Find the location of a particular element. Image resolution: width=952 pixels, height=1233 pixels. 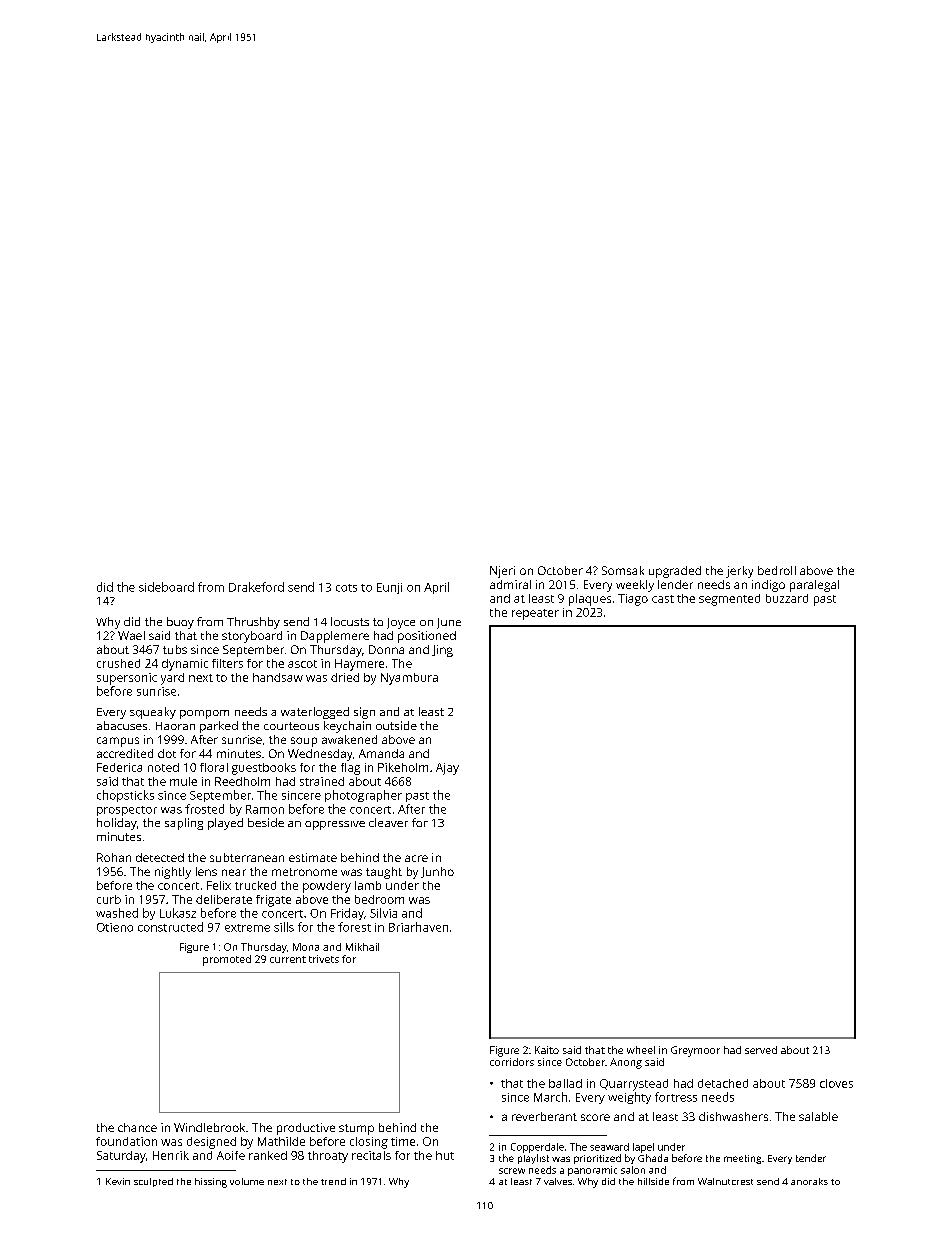

Kevin is located at coordinates (118, 1181).
